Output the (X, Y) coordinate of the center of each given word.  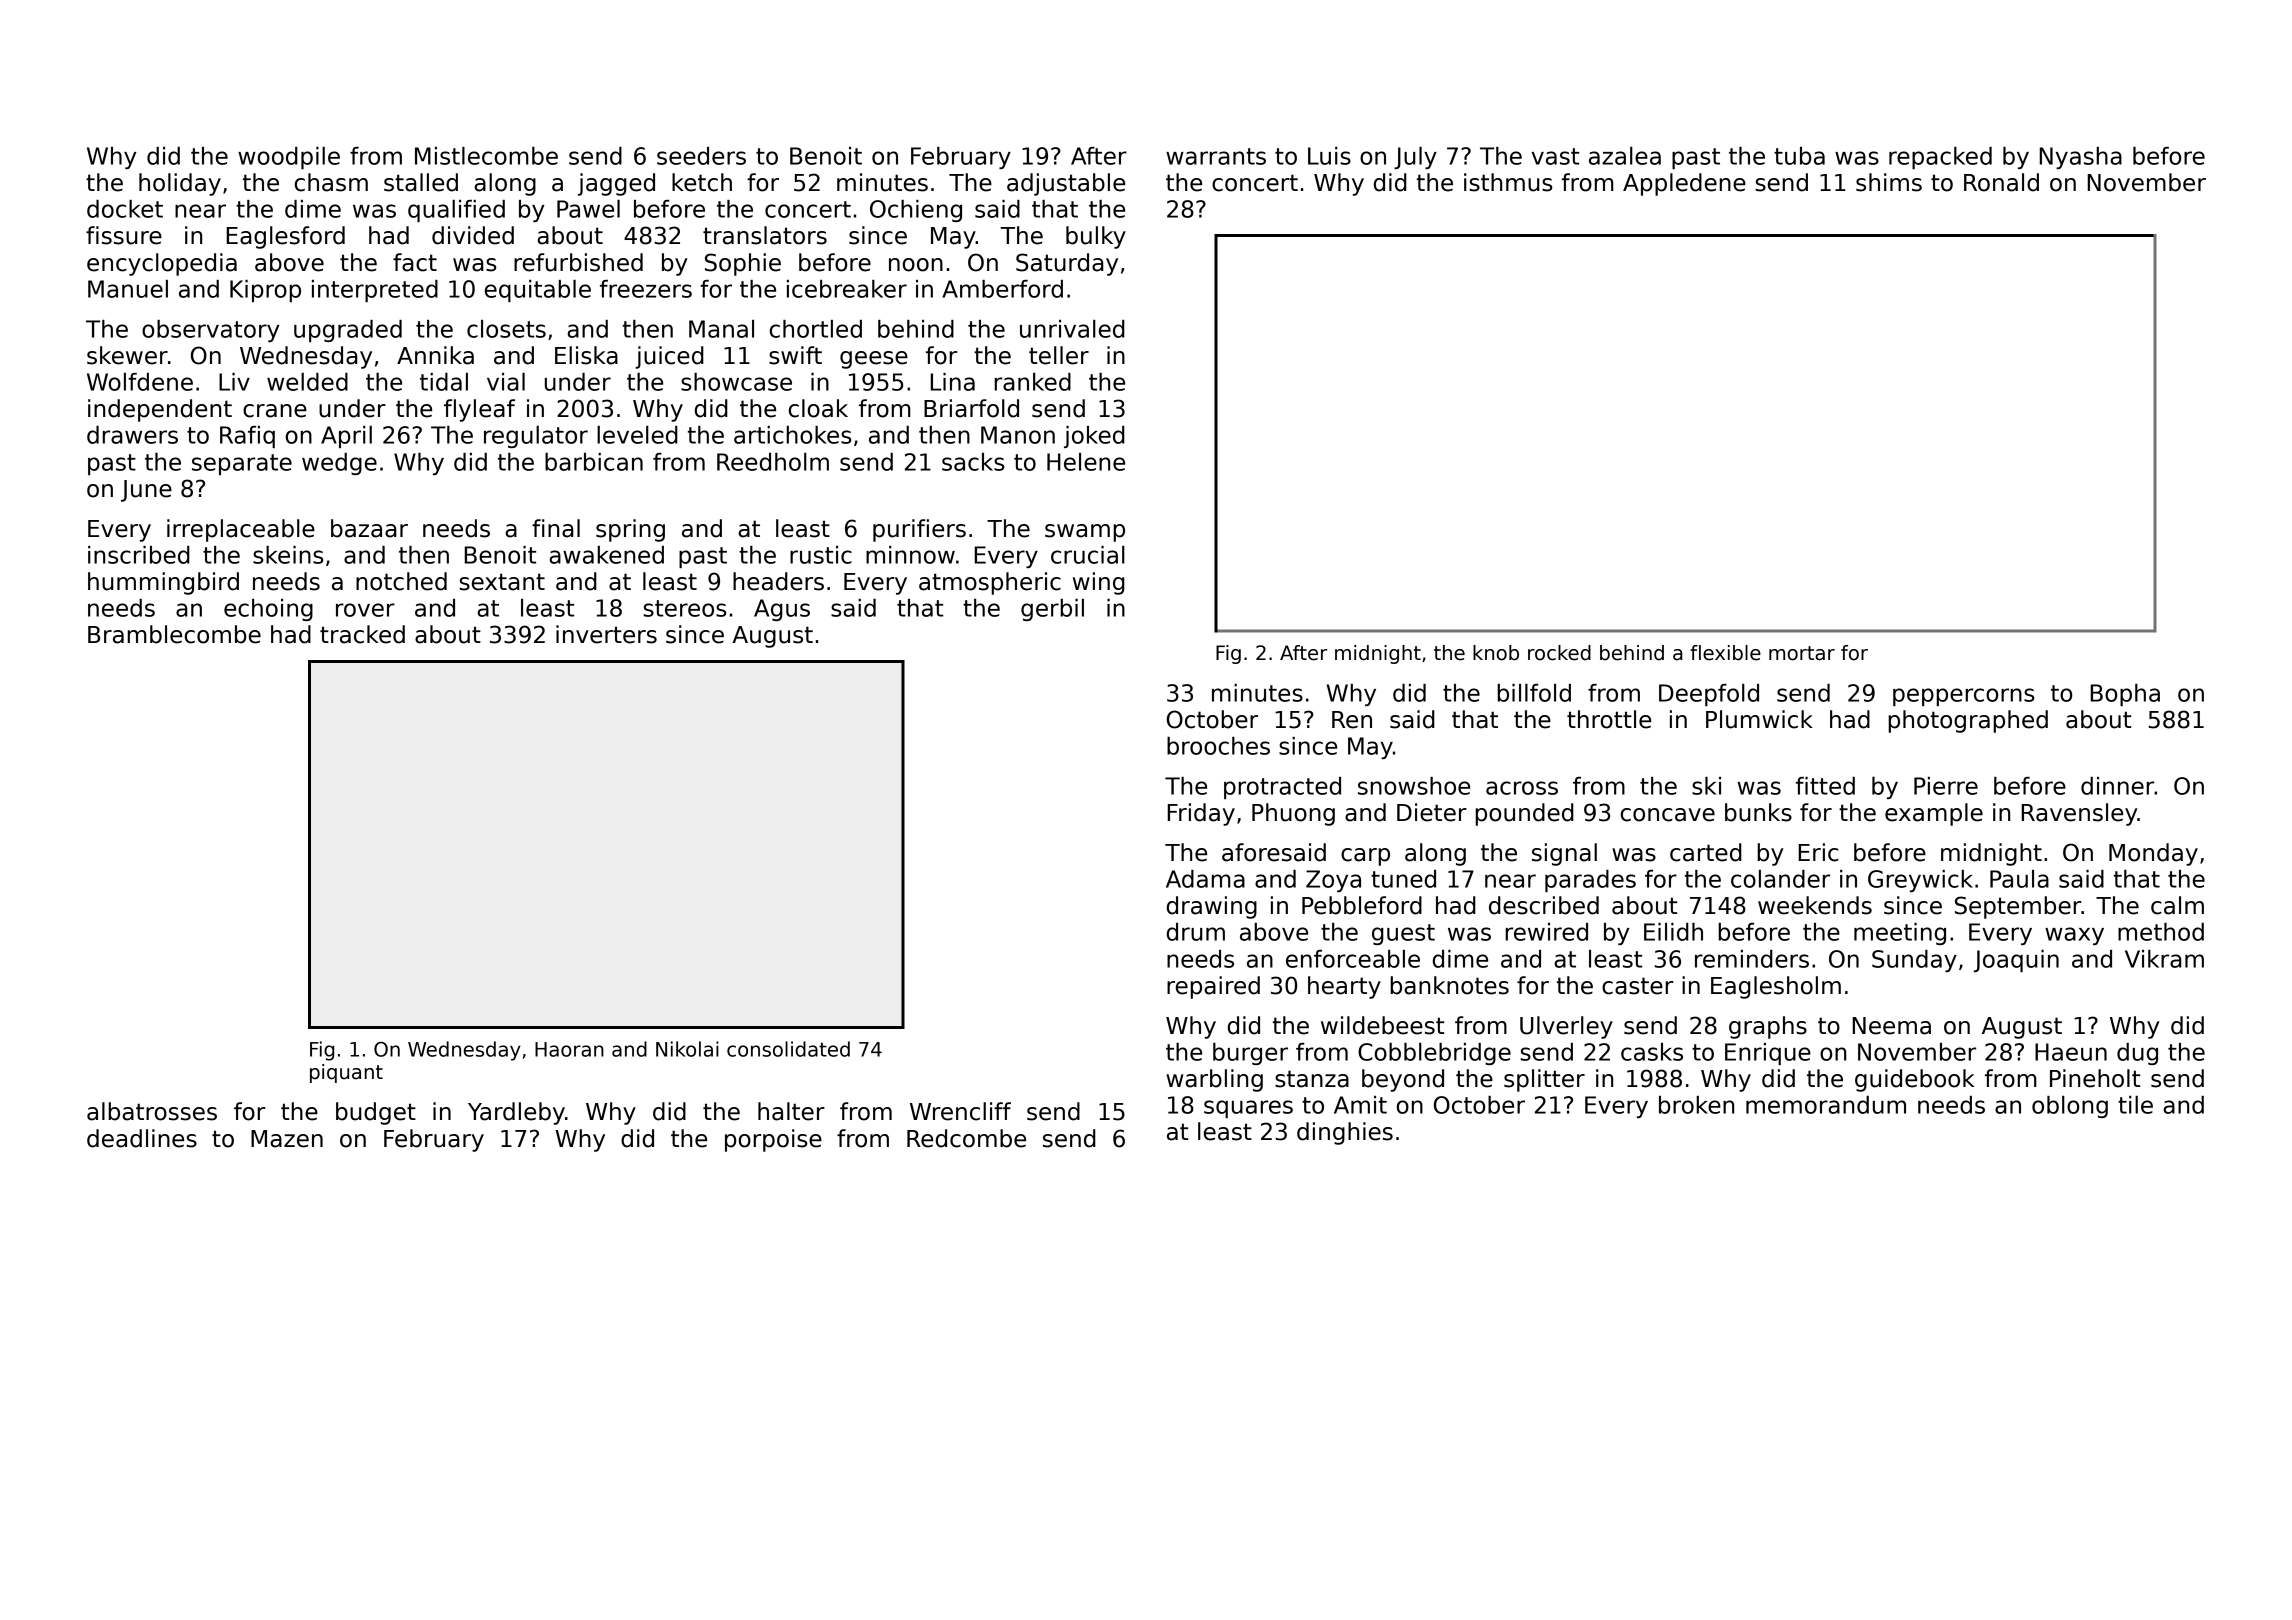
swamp (1085, 533)
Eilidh (1673, 932)
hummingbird (163, 583)
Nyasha (2081, 158)
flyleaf (479, 410)
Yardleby (516, 1113)
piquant (346, 1073)
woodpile (289, 158)
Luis (1329, 156)
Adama (1205, 879)
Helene (1086, 462)
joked (1094, 437)
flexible (1725, 653)
